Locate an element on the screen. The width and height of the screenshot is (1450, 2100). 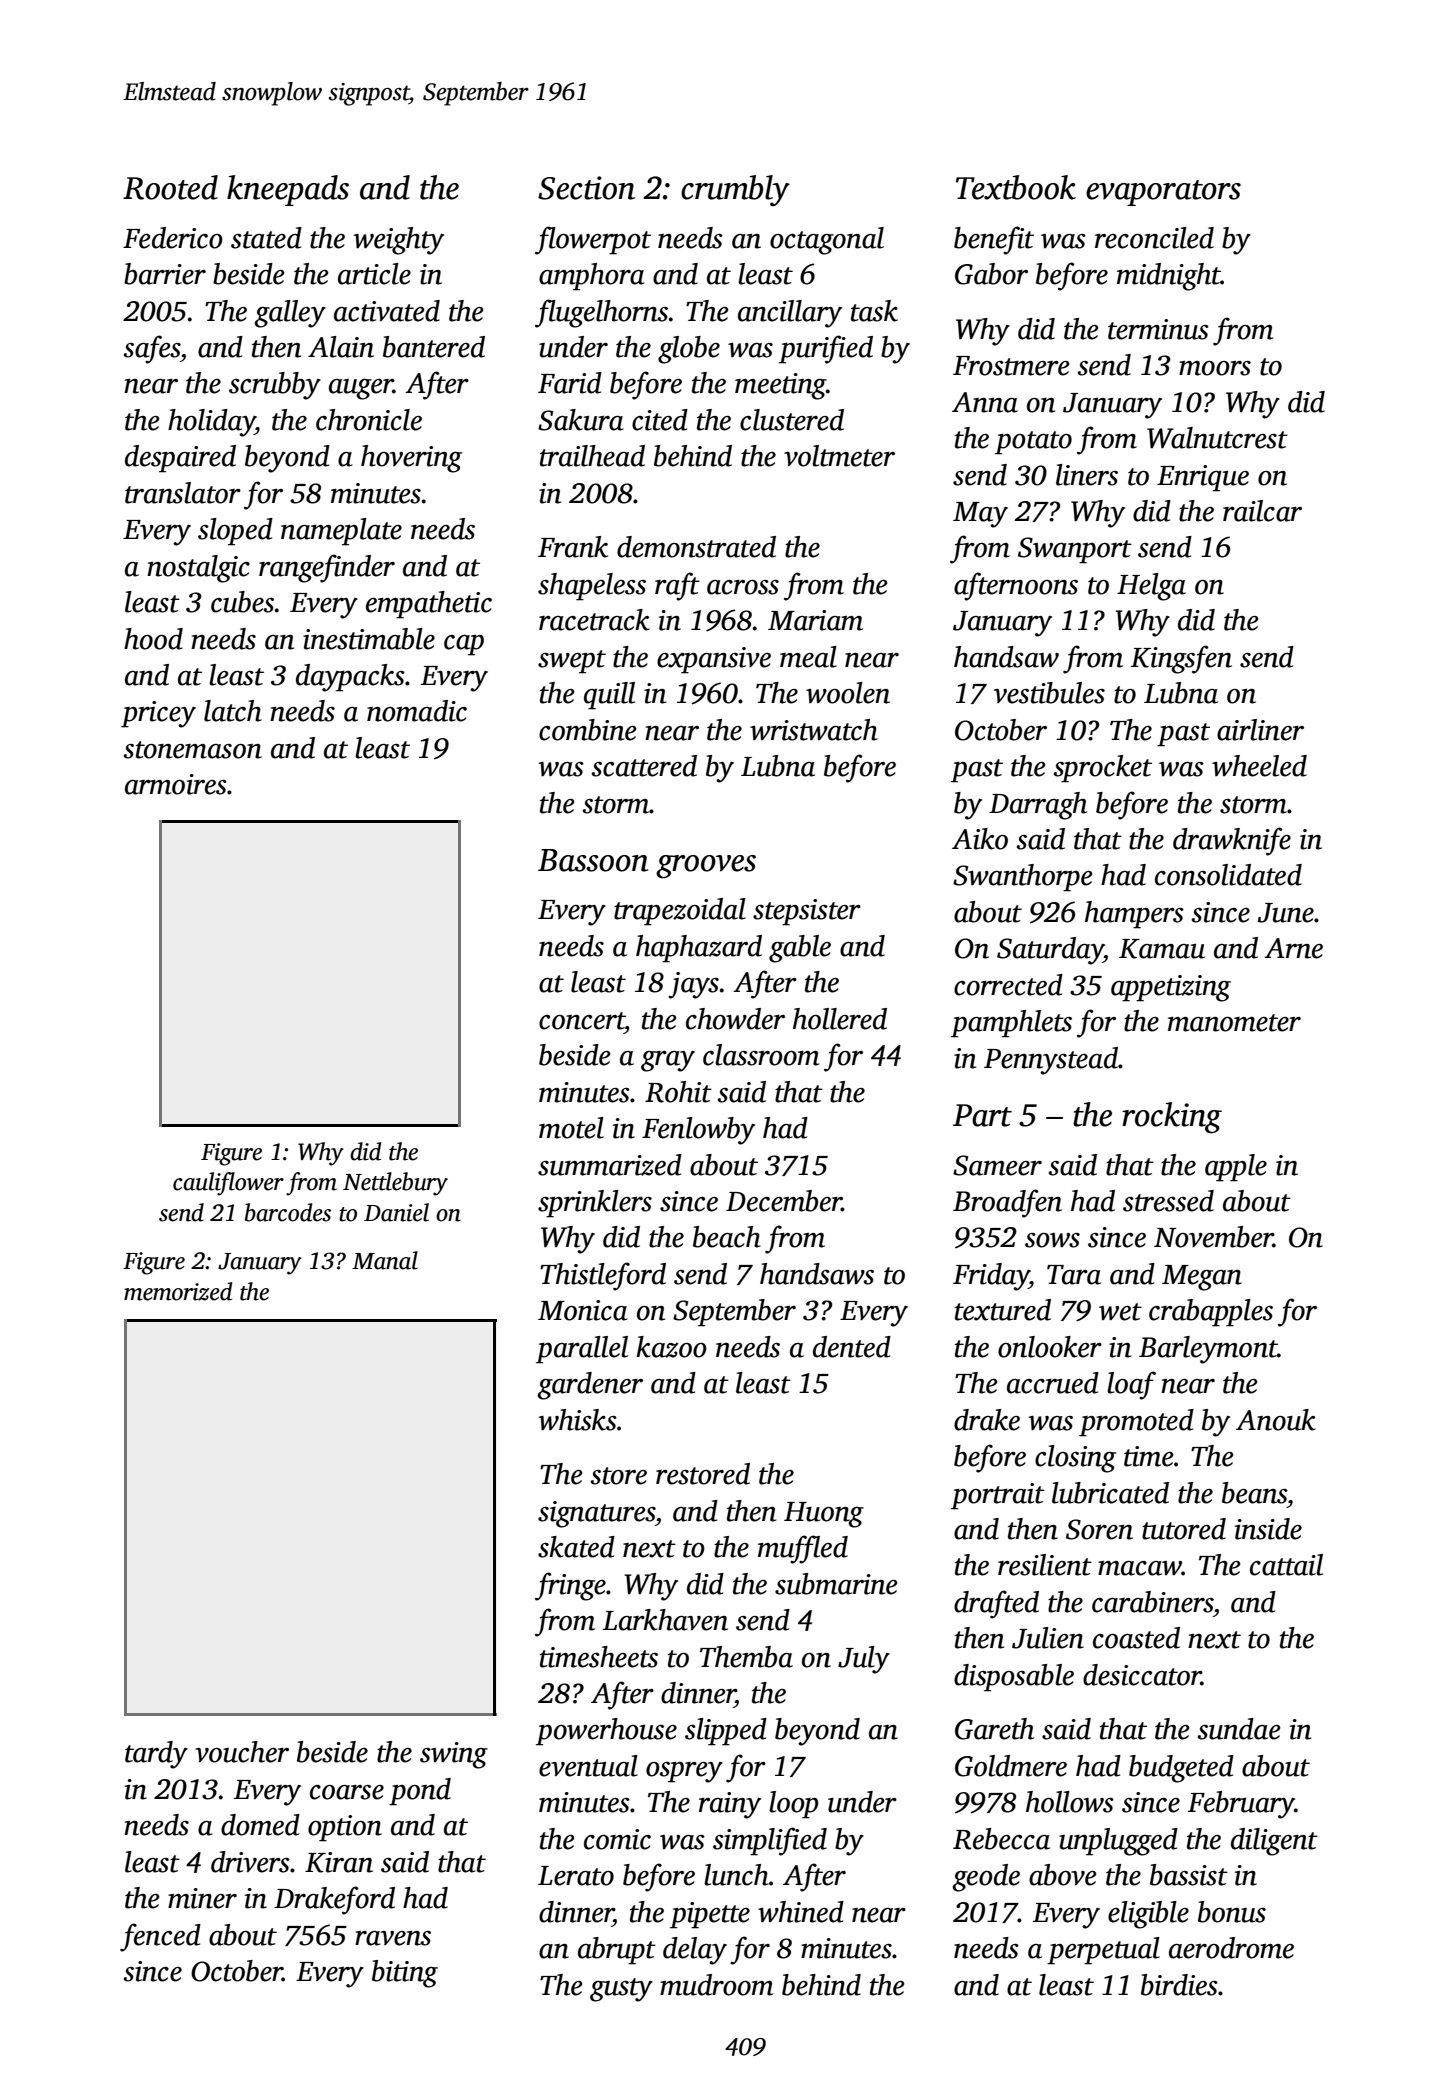
gusty is located at coordinates (621, 1990).
